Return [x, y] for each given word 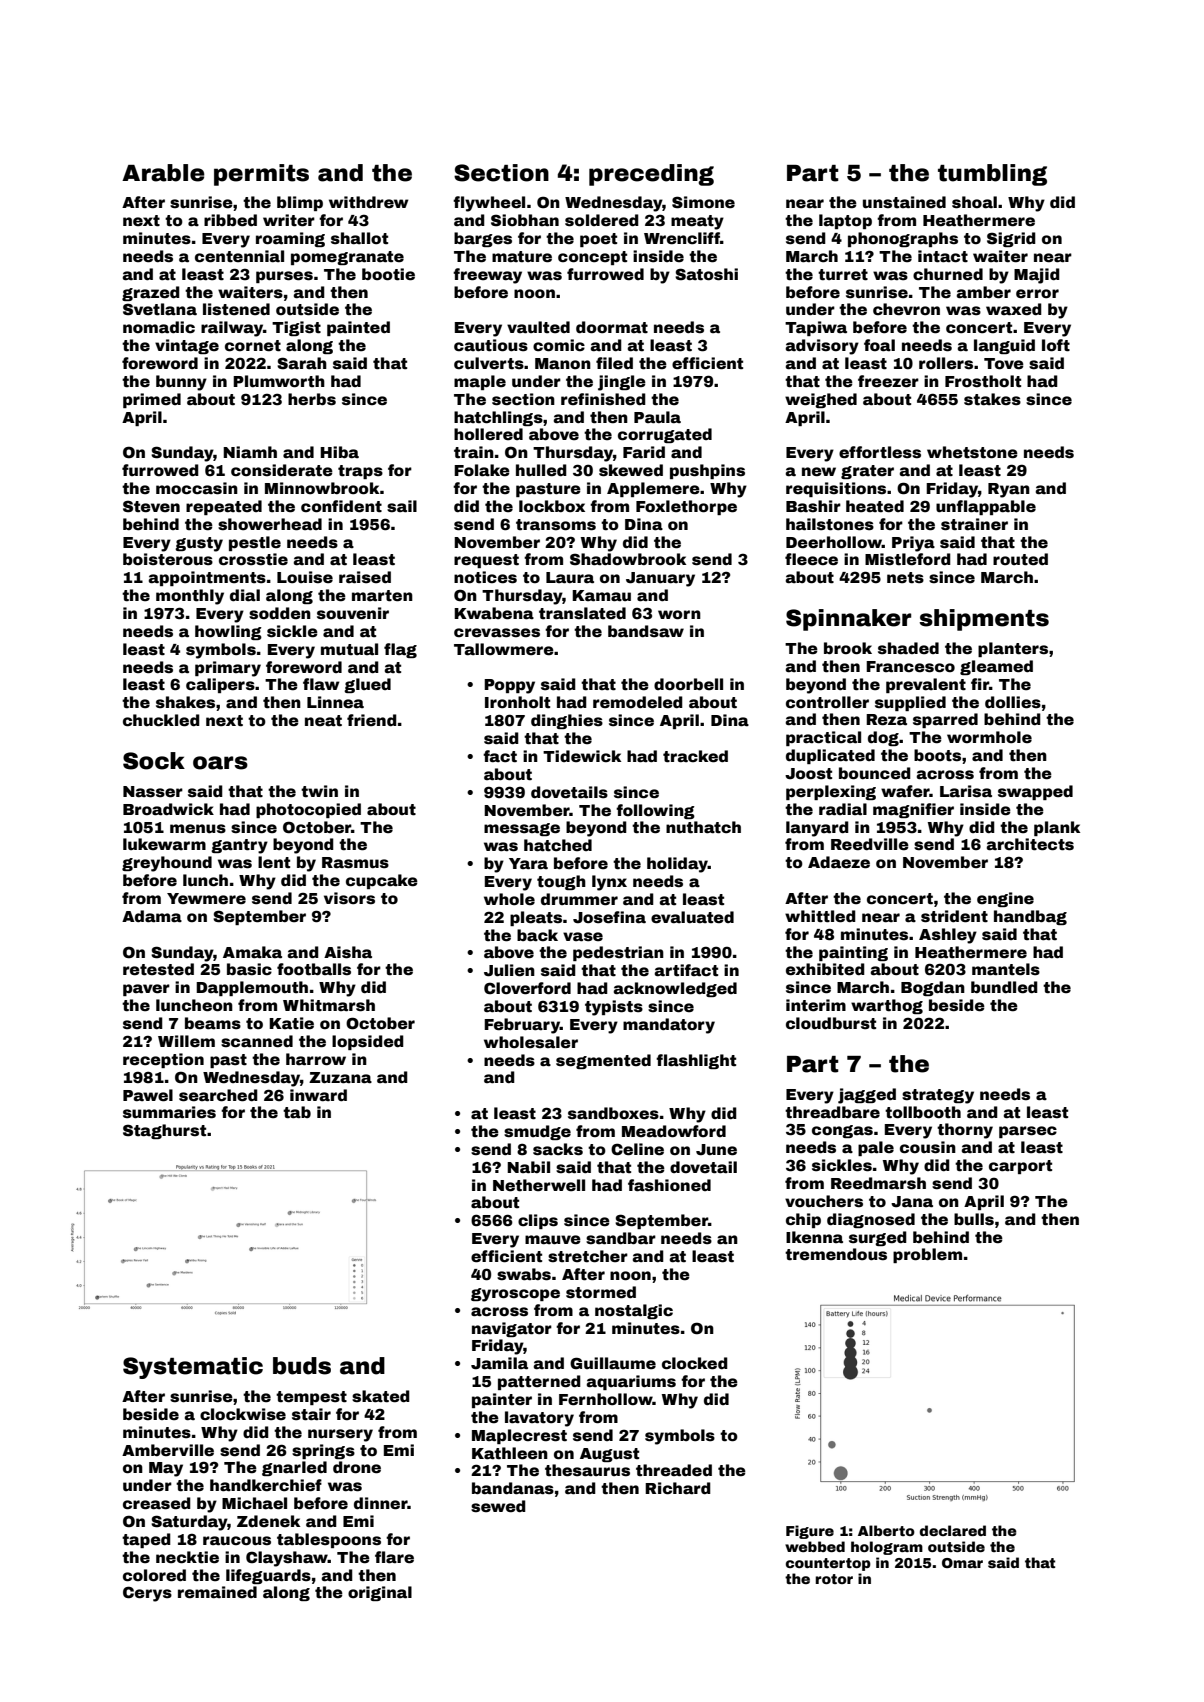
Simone [703, 202]
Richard [678, 1488]
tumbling [992, 175]
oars [220, 763]
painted [358, 328]
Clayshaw [287, 1559]
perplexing [831, 792]
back [537, 935]
